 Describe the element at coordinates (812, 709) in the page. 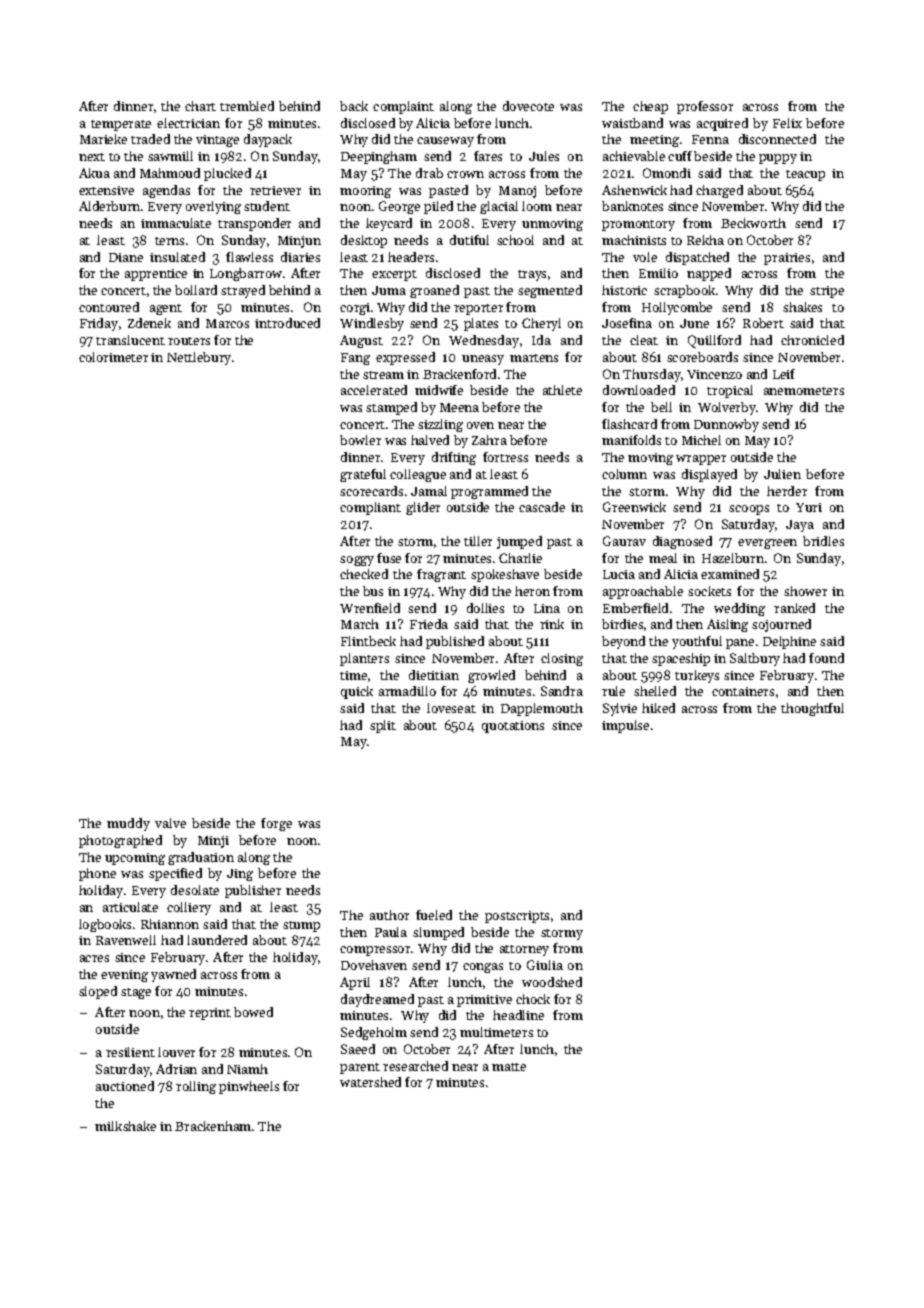

I see `thoughtful` at that location.
